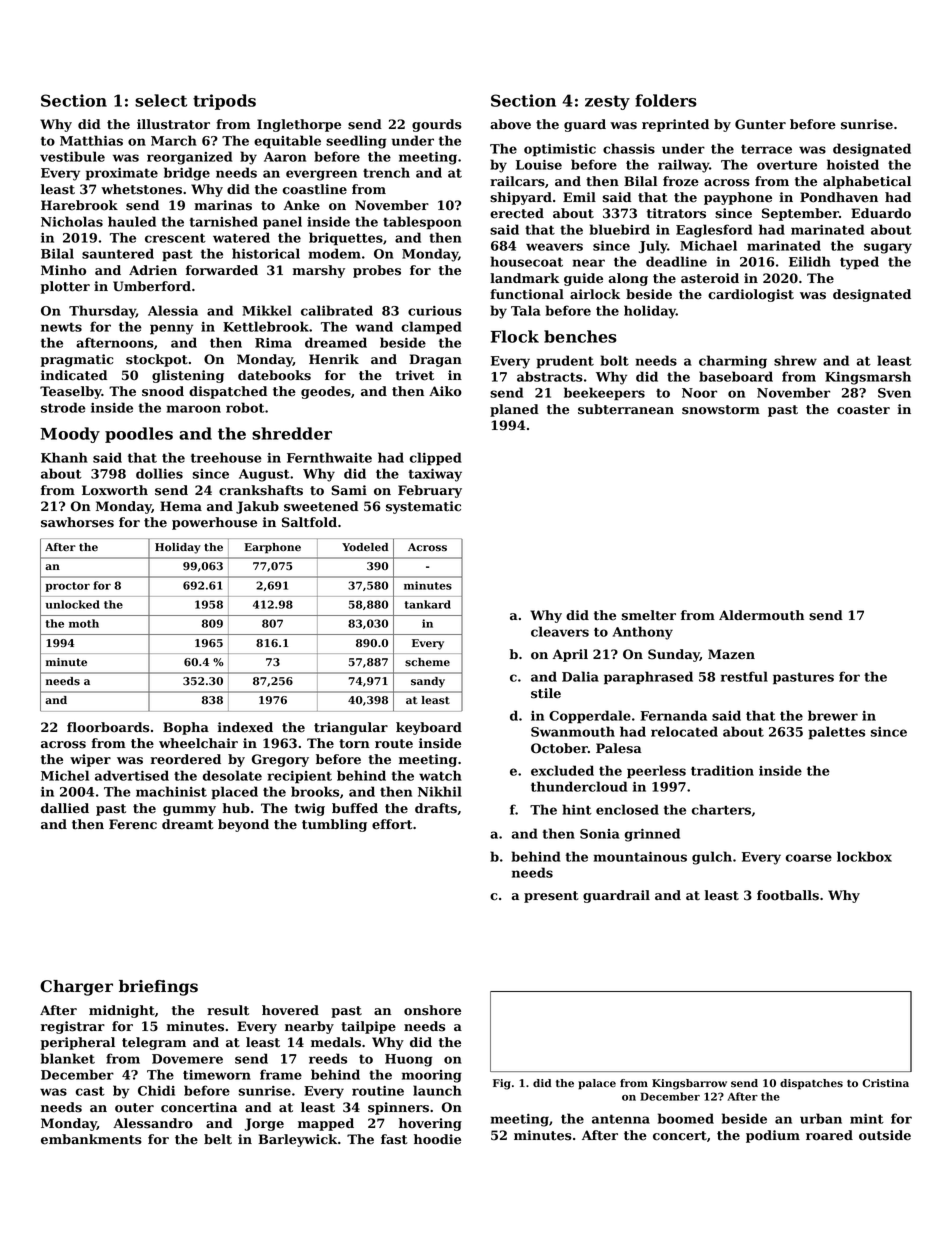 Image resolution: width=952 pixels, height=1233 pixels. What do you see at coordinates (833, 715) in the image?
I see `brewer` at bounding box center [833, 715].
